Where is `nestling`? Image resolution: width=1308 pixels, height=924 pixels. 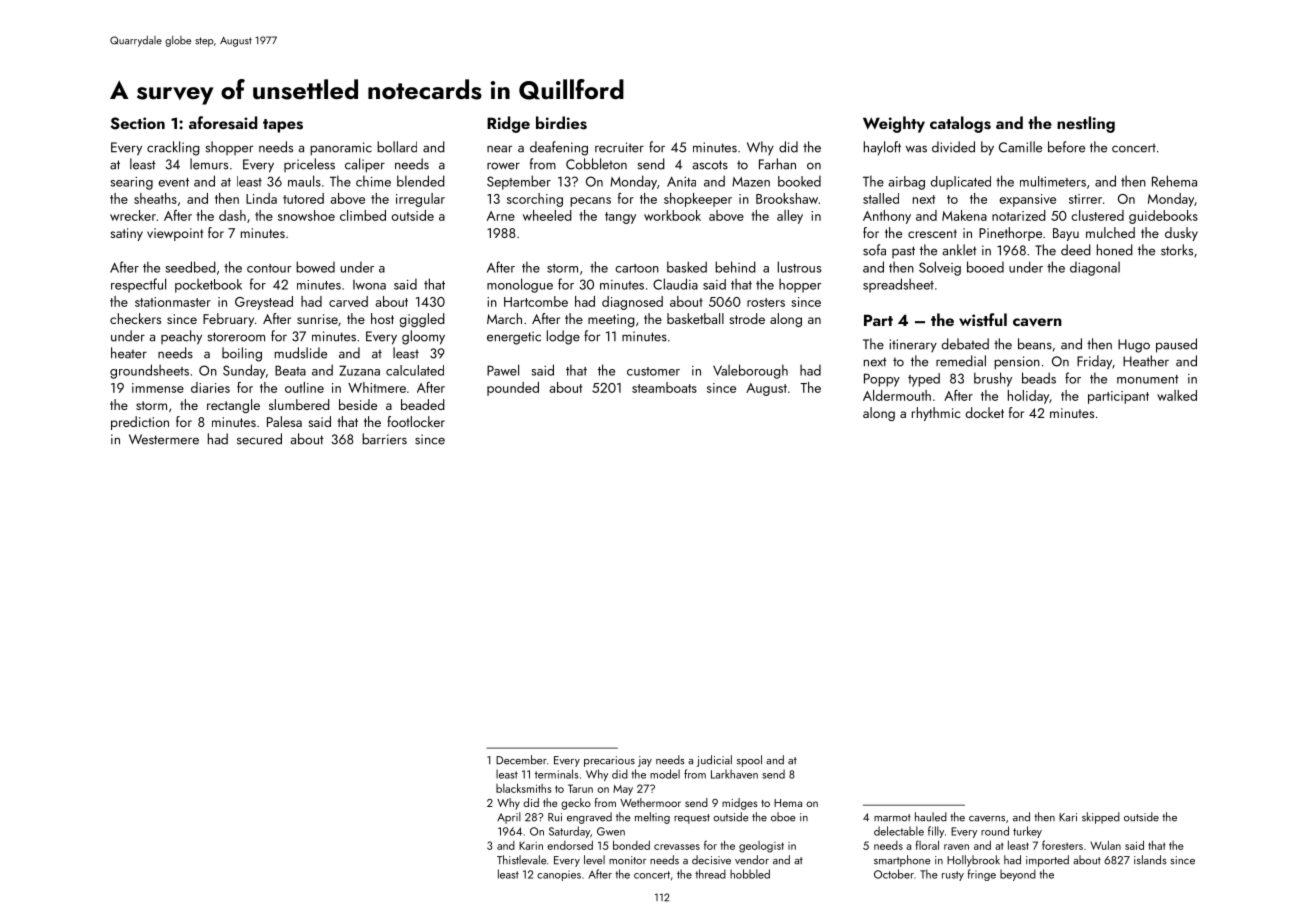 nestling is located at coordinates (1086, 124).
